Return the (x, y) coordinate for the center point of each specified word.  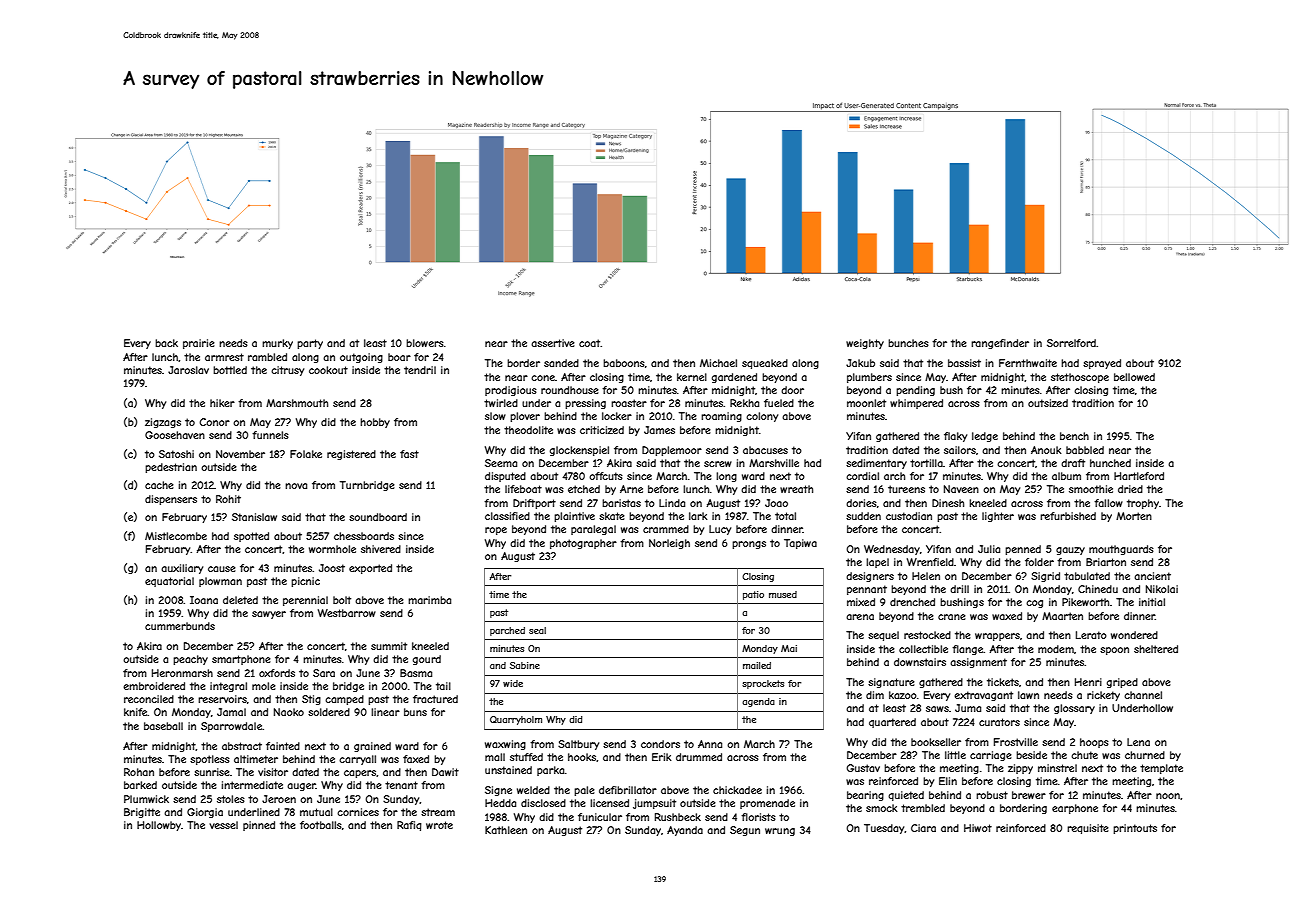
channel (1143, 695)
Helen (926, 576)
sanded (561, 363)
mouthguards (1121, 550)
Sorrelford (1071, 343)
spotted (251, 537)
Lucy (720, 530)
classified (507, 516)
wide (513, 683)
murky (277, 344)
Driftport (534, 504)
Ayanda (685, 831)
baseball (163, 726)
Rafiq (409, 826)
